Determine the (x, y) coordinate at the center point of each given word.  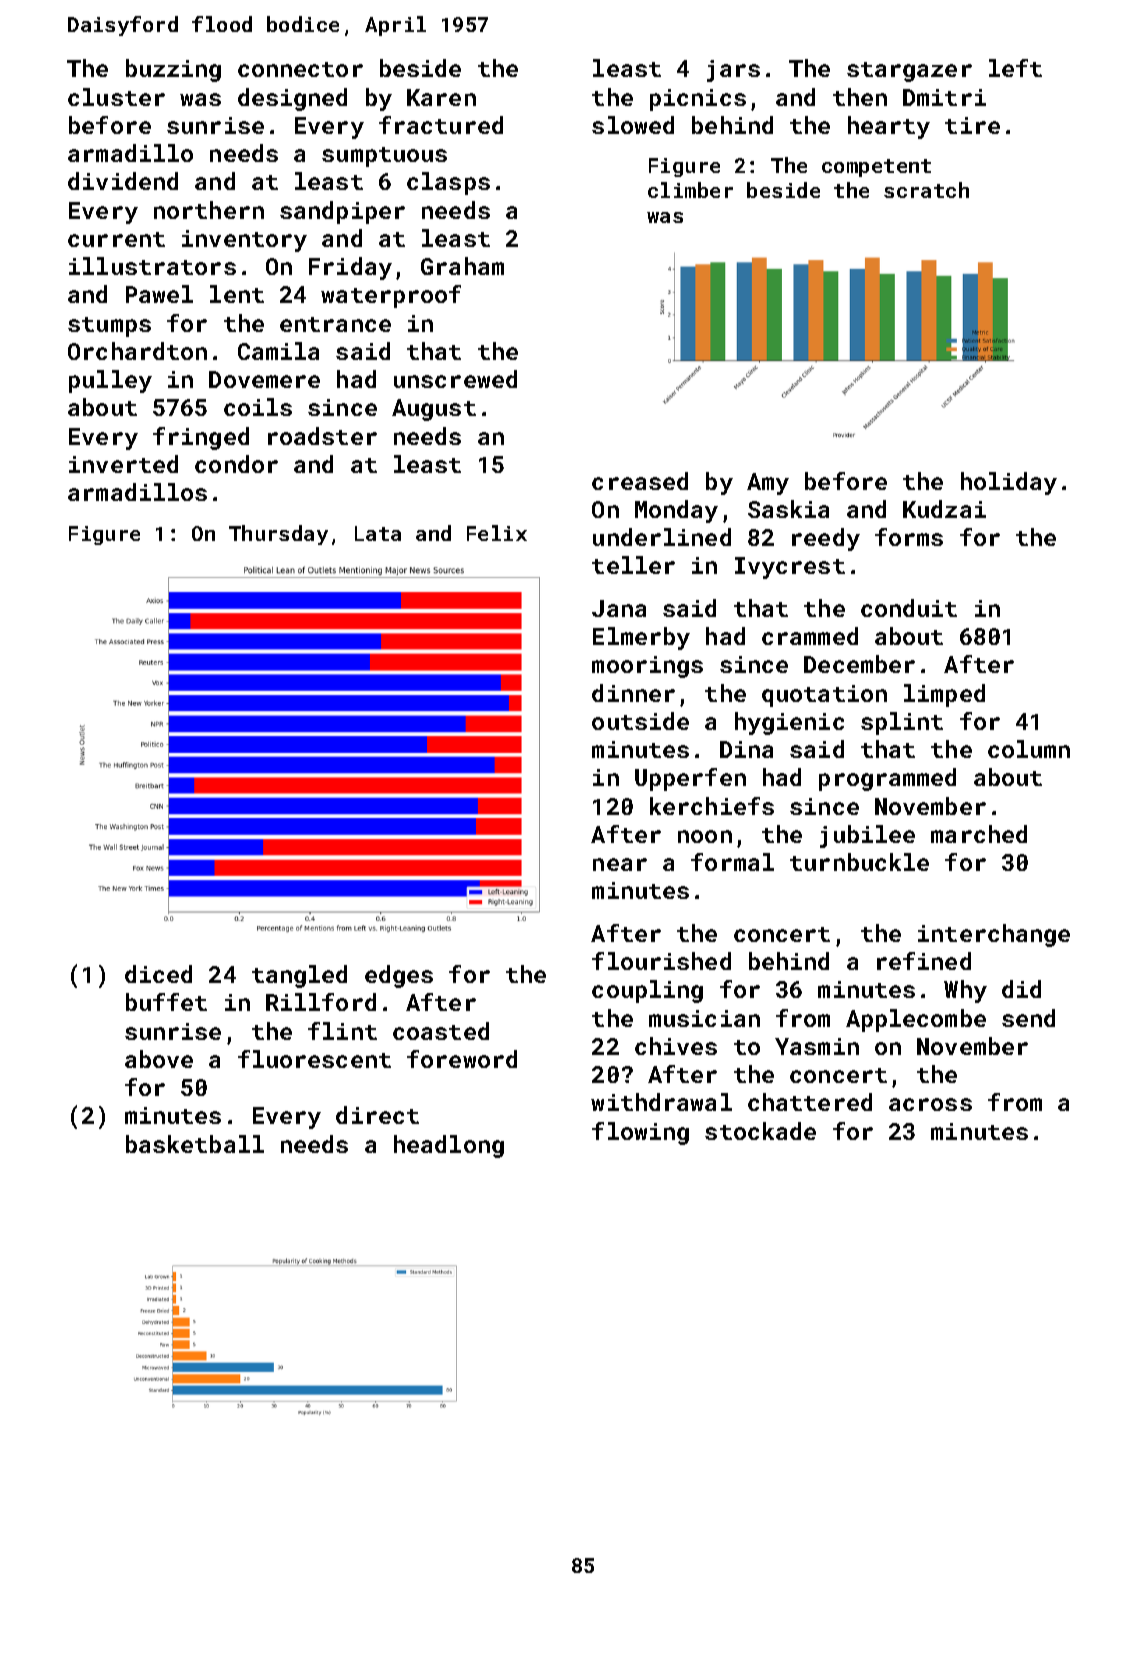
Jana (619, 608)
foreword (462, 1059)
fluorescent (314, 1059)
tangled (299, 976)
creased (640, 481)
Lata (378, 533)
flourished (661, 961)
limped (944, 695)
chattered (810, 1102)
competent (876, 168)
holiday (1009, 483)
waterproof (391, 296)
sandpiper (342, 212)
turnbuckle (859, 862)
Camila (278, 351)
